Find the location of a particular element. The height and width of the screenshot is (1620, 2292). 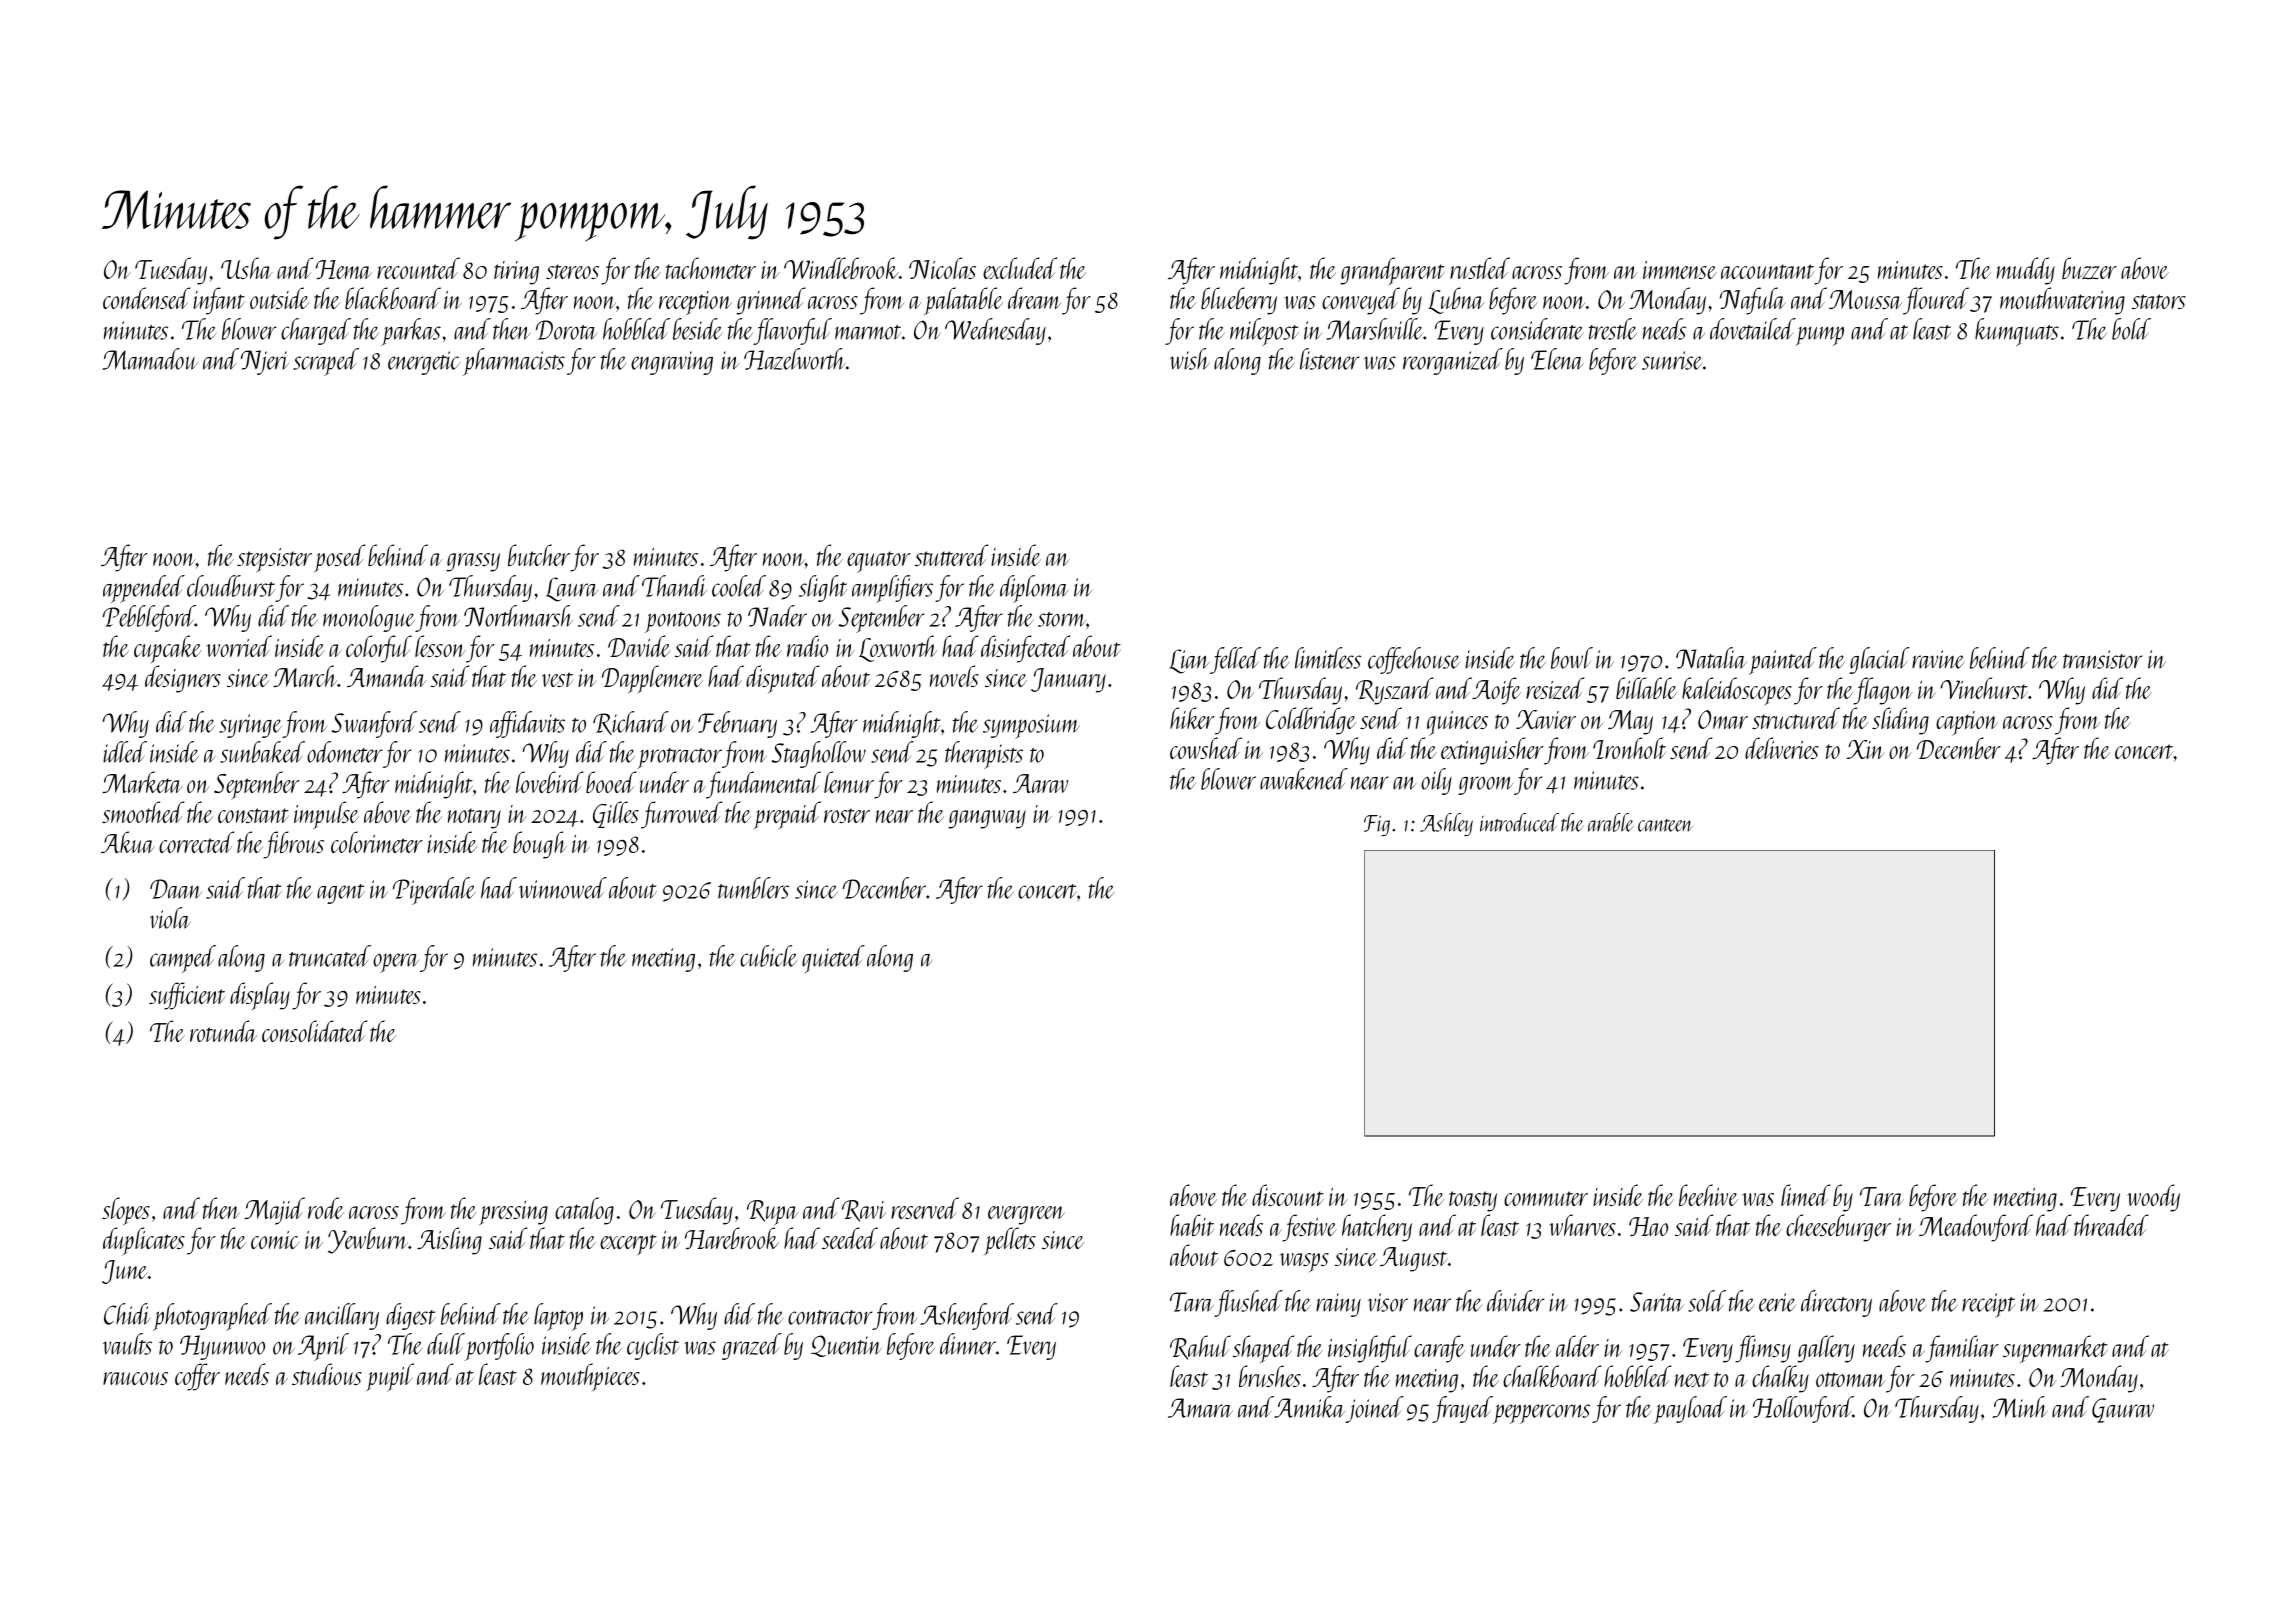

reception is located at coordinates (695, 303).
